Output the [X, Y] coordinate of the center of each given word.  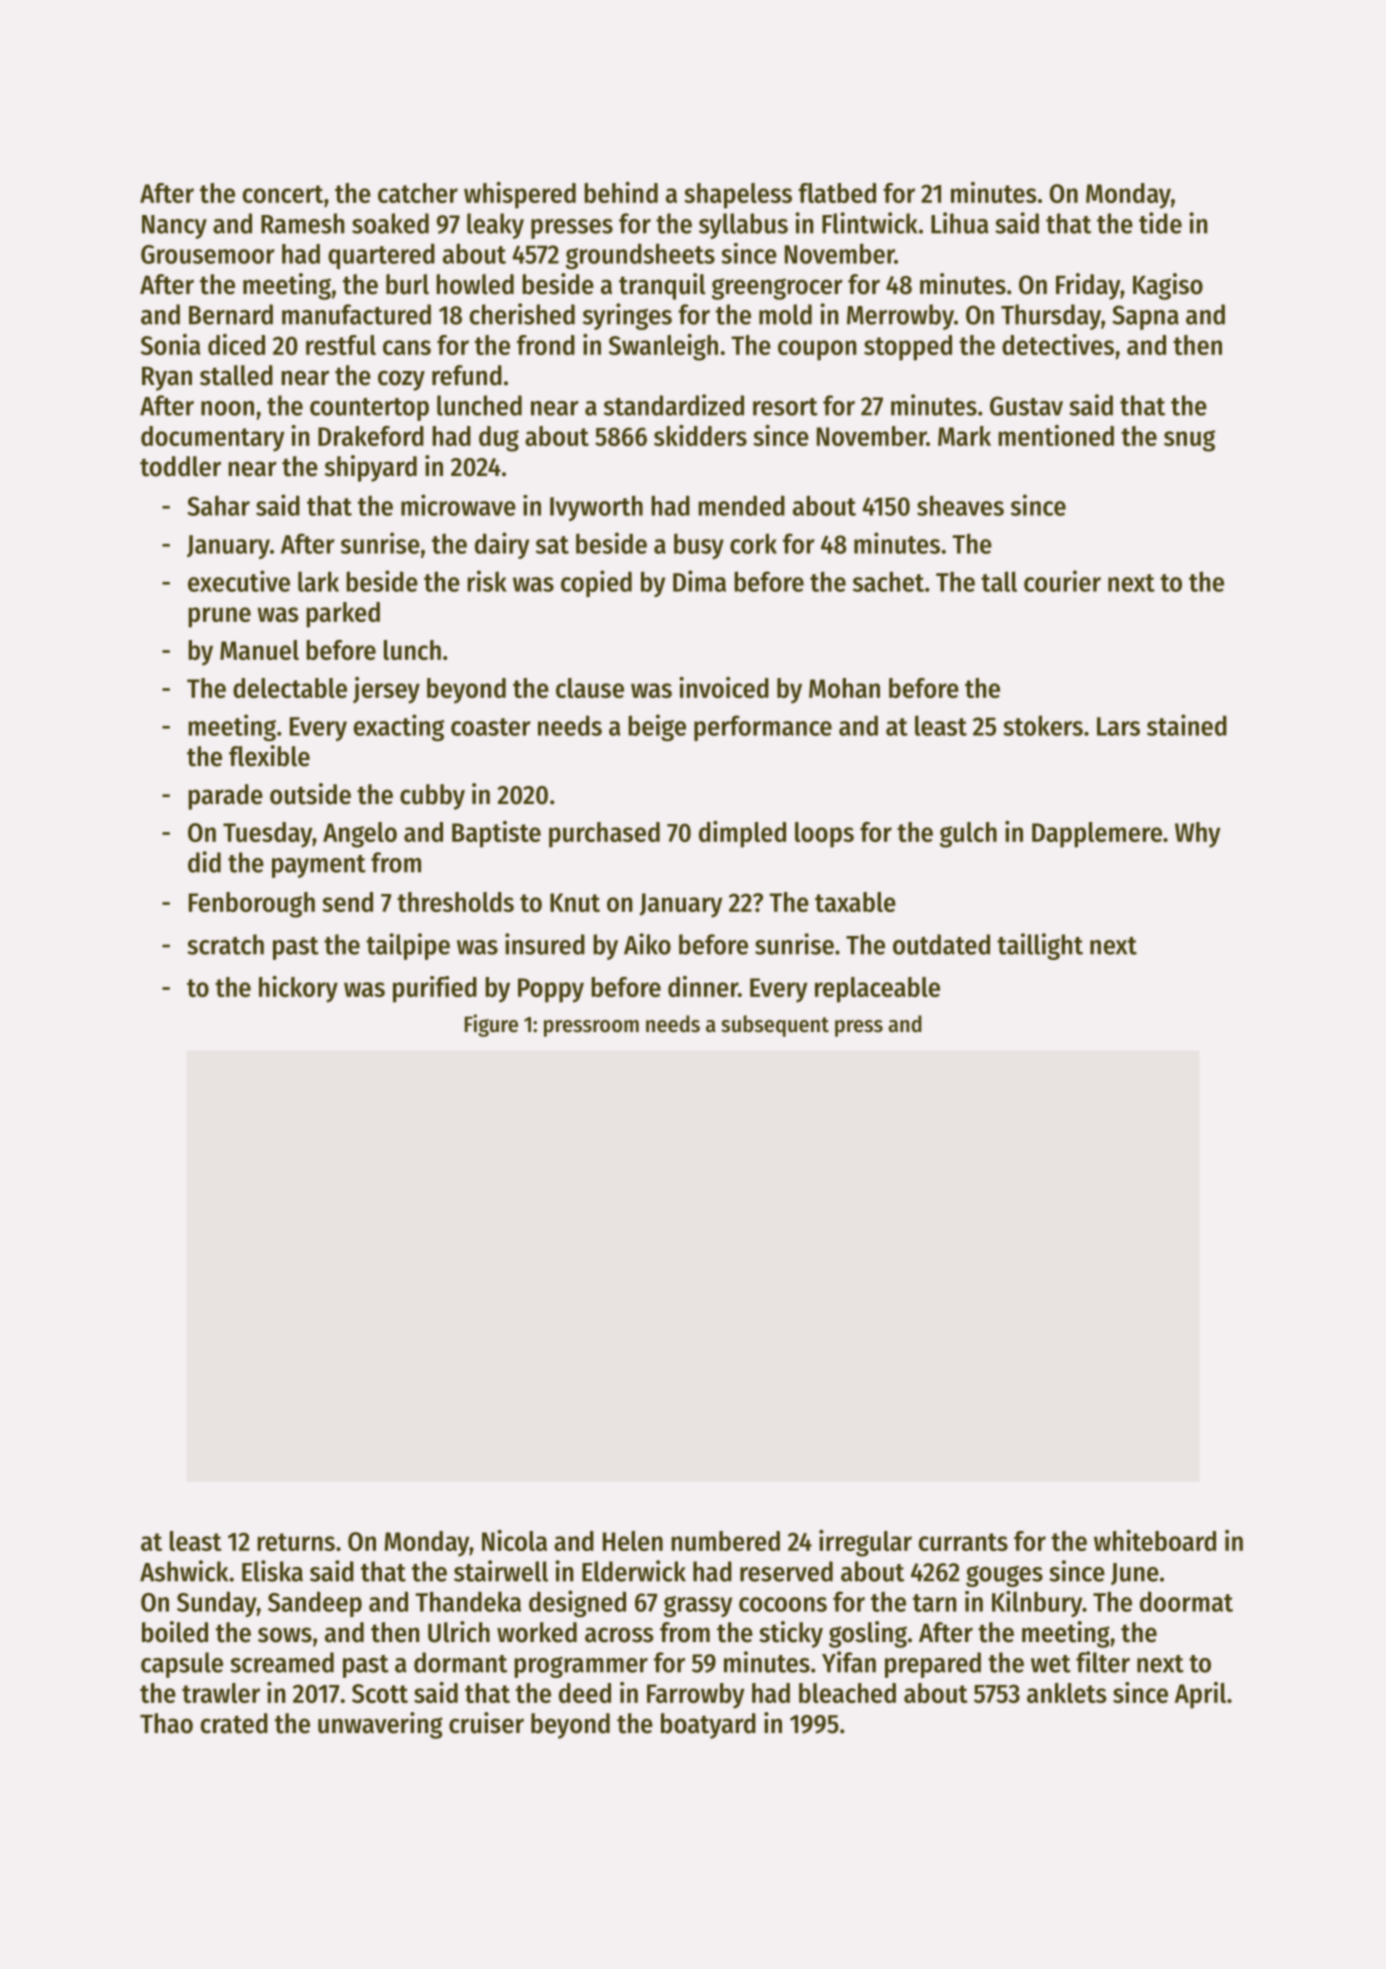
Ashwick [184, 1571]
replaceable [877, 990]
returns [296, 1542]
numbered [725, 1541]
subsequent [775, 1026]
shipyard [371, 468]
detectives [1058, 344]
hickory [298, 989]
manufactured [356, 314]
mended [741, 505]
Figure [491, 1025]
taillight [1040, 946]
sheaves [960, 505]
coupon [817, 350]
